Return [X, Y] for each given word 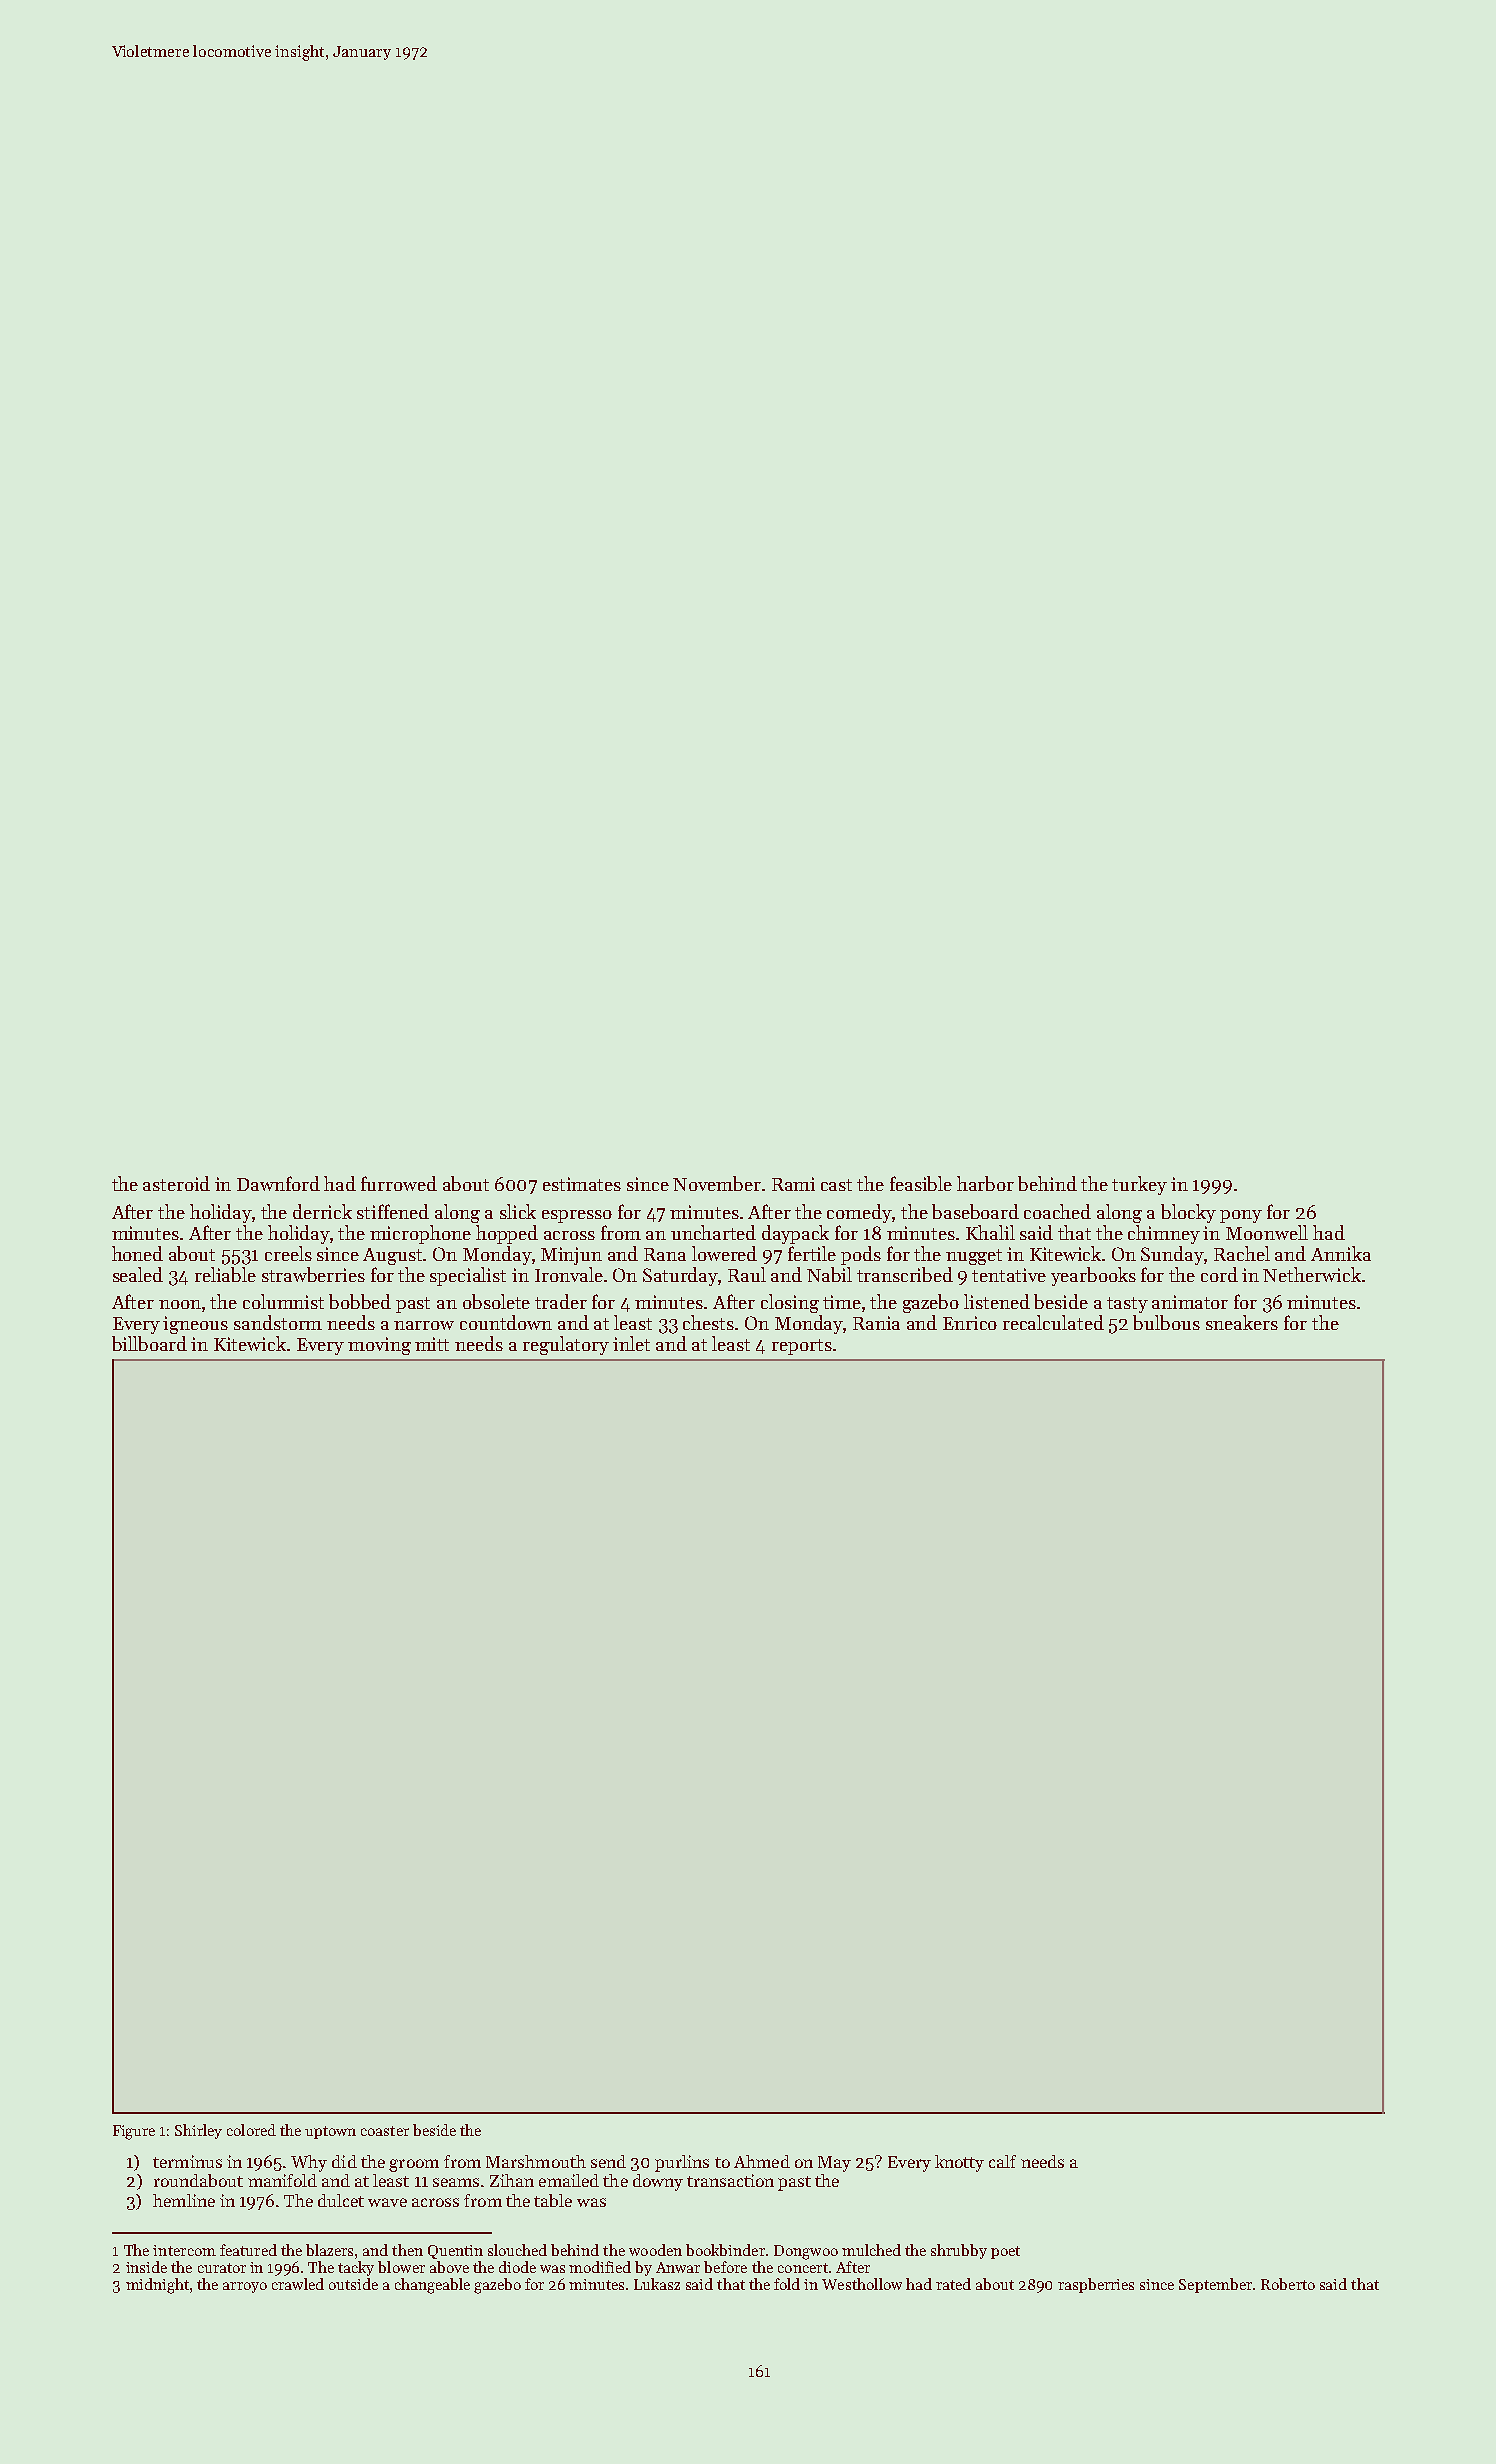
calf [1002, 2161]
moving [379, 1346]
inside [146, 2267]
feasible [921, 1183]
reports [802, 1347]
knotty [959, 2163]
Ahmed [762, 2161]
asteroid [176, 1183]
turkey [1139, 1185]
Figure [134, 2132]
